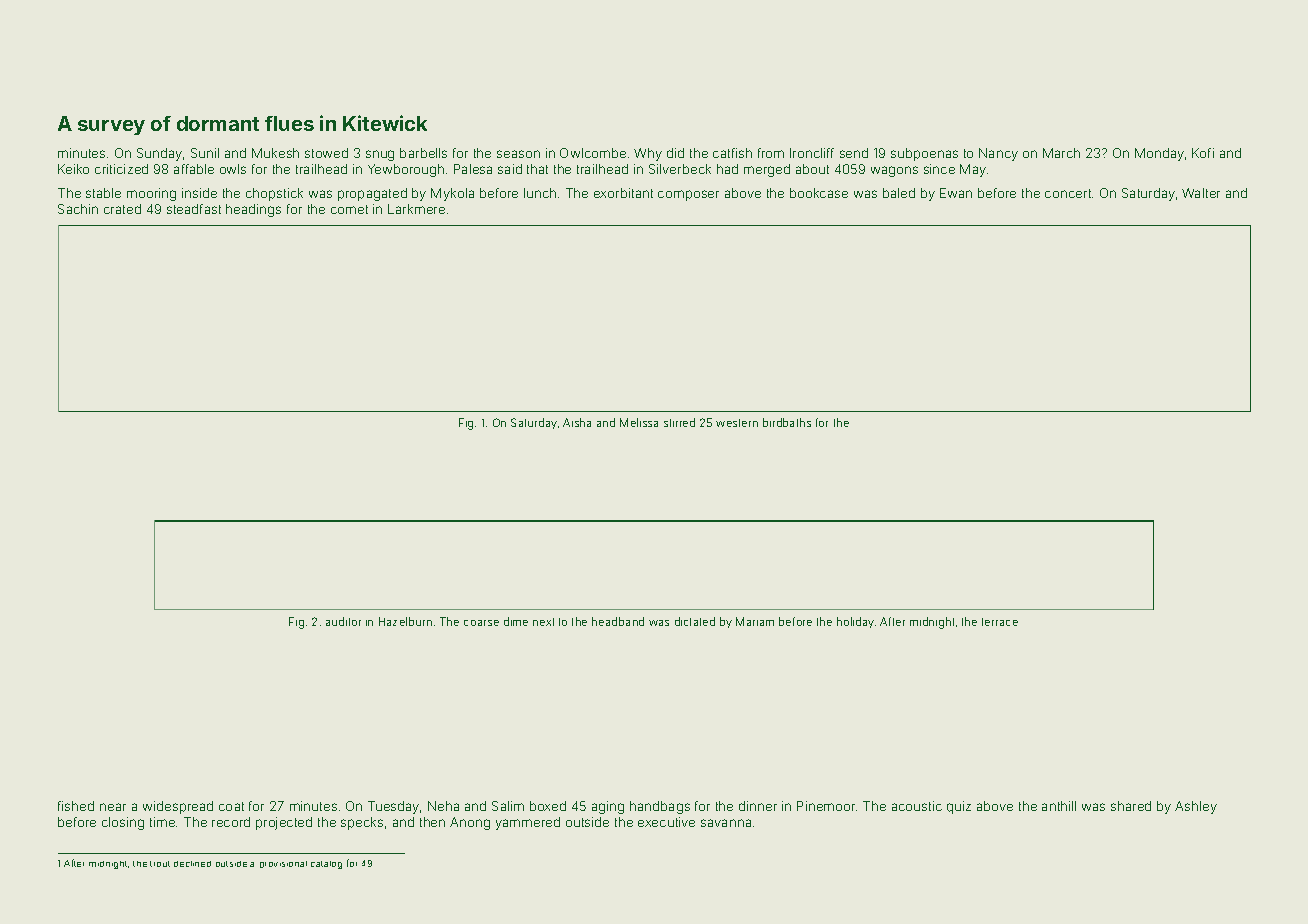 Image resolution: width=1308 pixels, height=924 pixels. I want to click on crated, so click(122, 209).
